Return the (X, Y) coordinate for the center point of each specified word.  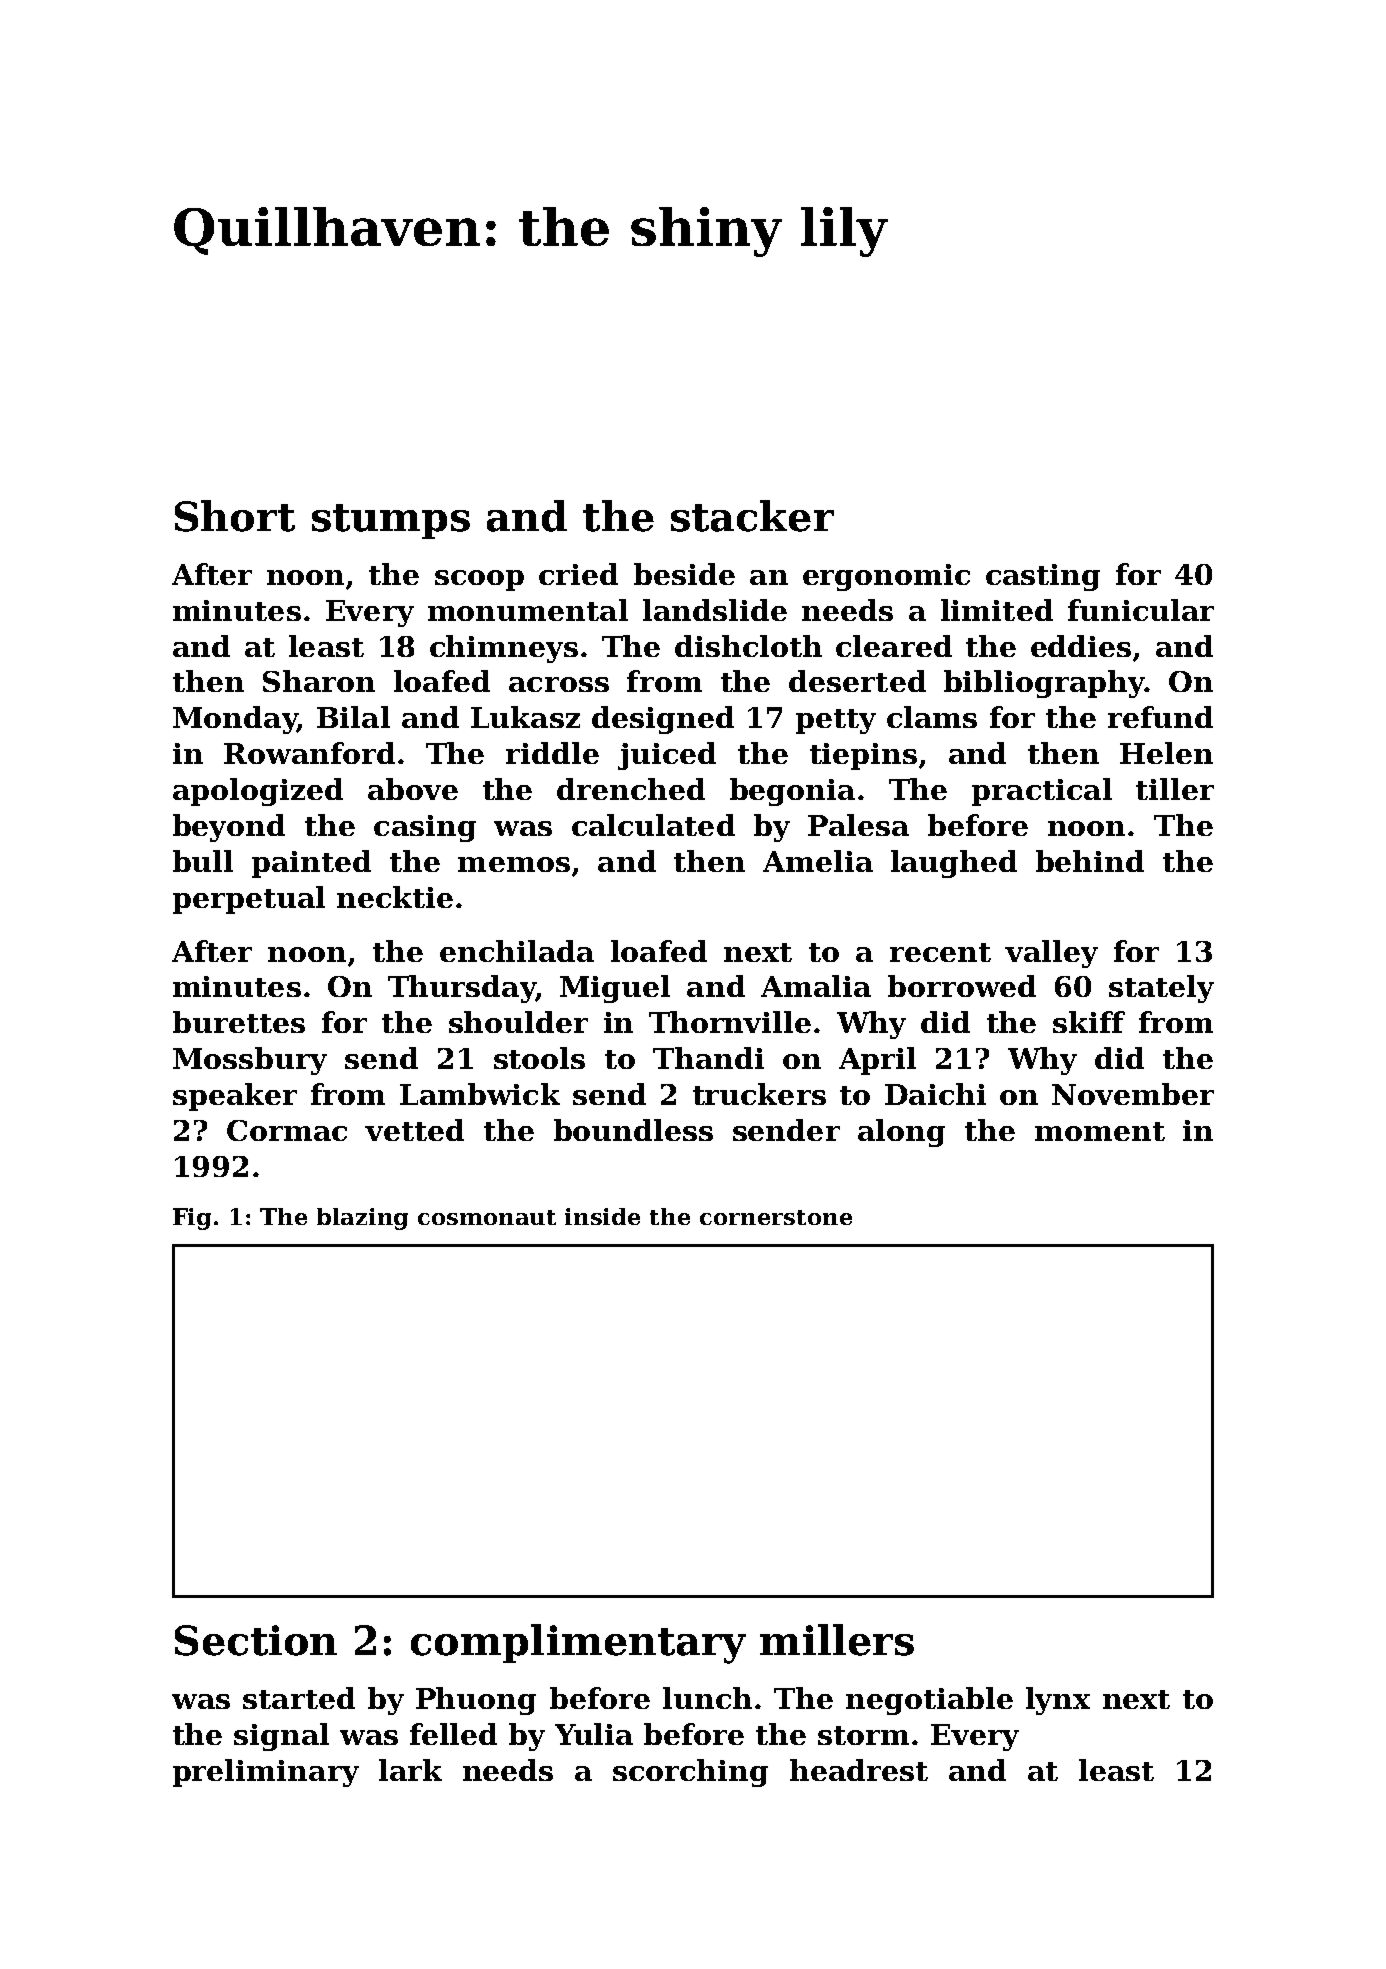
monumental (528, 610)
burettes (239, 1022)
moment (1100, 1131)
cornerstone (776, 1217)
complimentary (578, 1644)
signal (281, 1737)
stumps (391, 521)
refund (1160, 717)
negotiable (929, 1701)
